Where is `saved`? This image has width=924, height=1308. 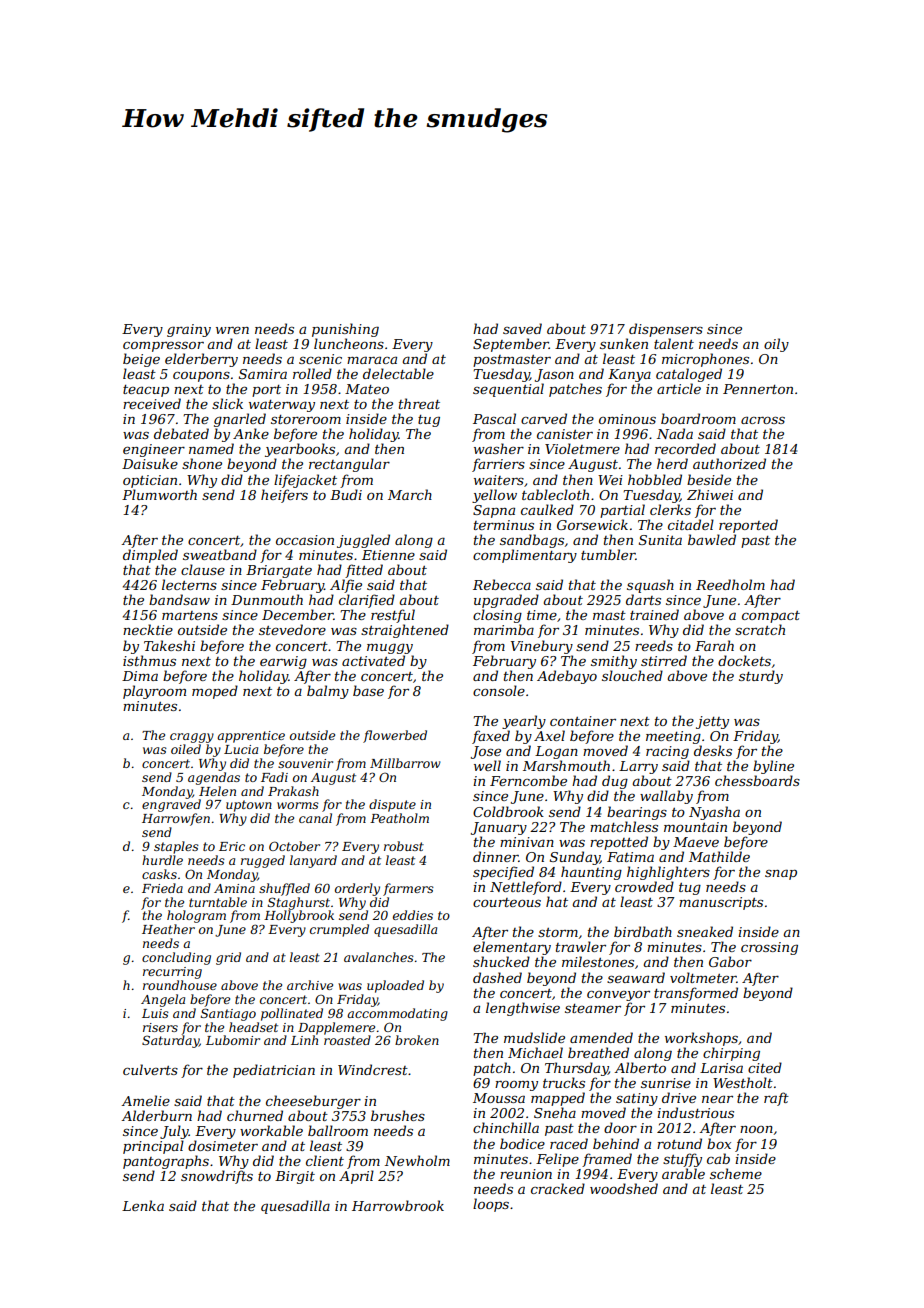 saved is located at coordinates (522, 328).
